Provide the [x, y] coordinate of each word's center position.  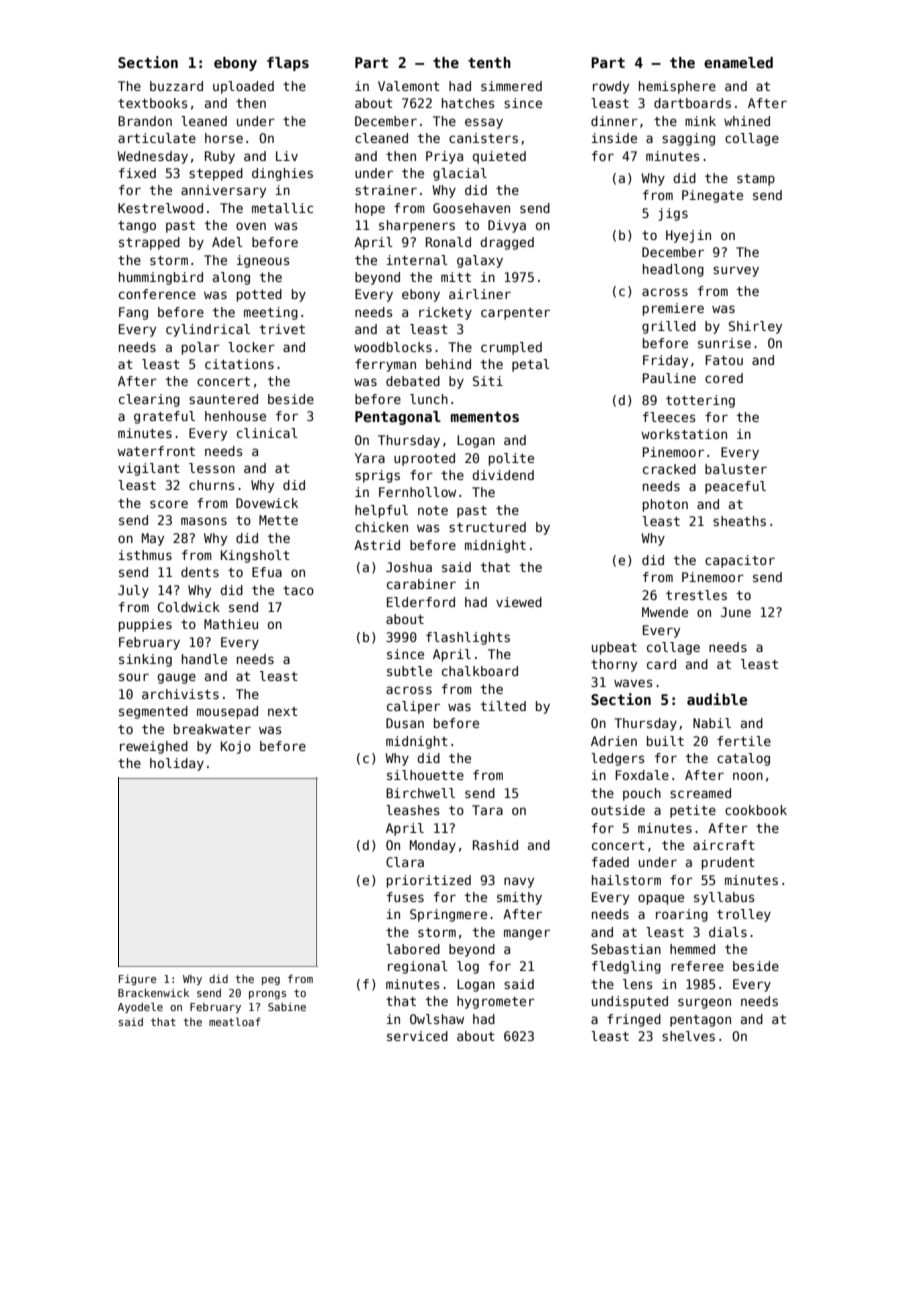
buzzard [176, 86]
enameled [738, 62]
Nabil [712, 723]
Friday [665, 361]
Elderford [421, 602]
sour [134, 677]
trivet [282, 329]
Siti [488, 381]
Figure [138, 980]
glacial [460, 174]
